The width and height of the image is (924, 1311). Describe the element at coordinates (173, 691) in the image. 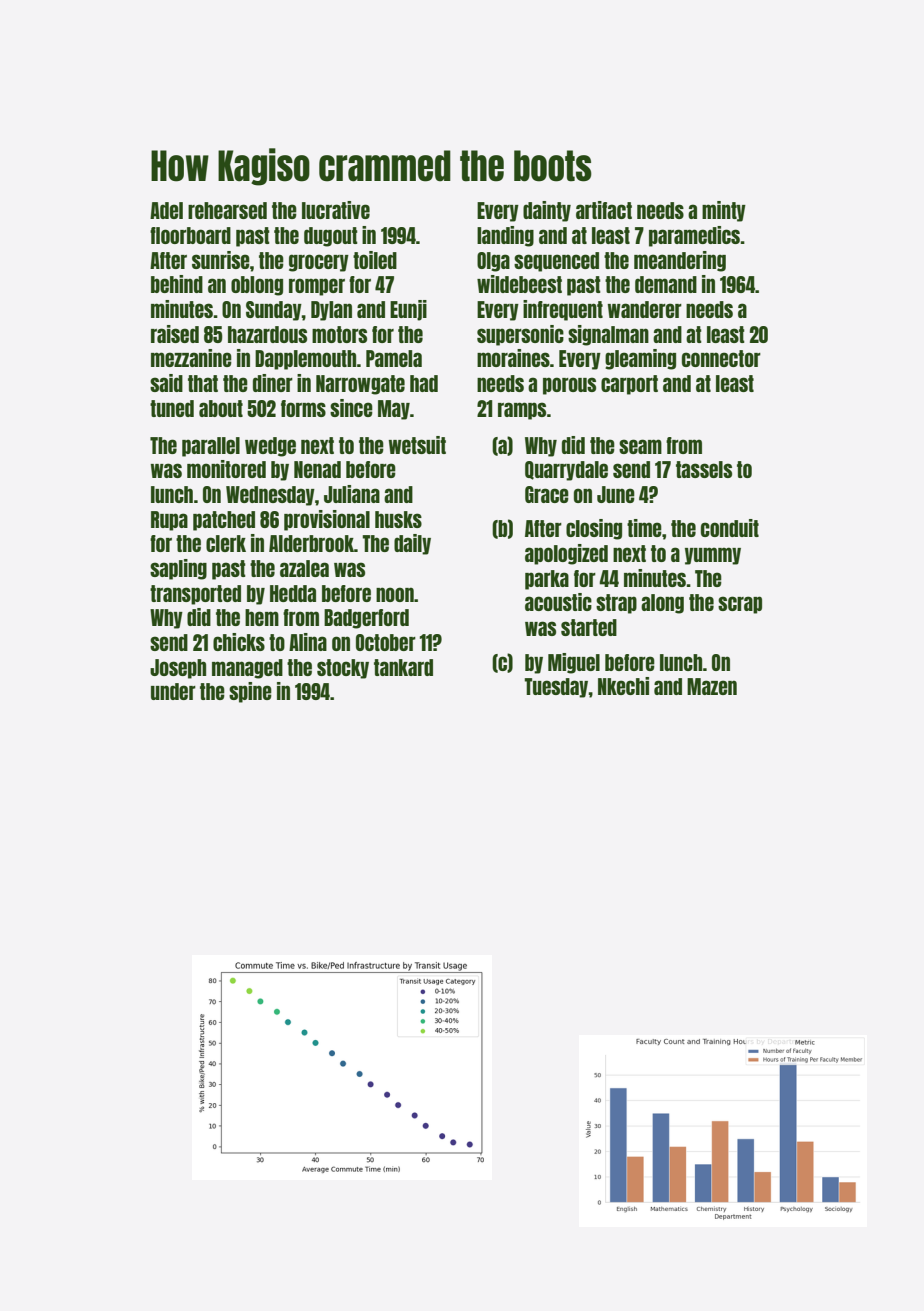

I see `under` at that location.
